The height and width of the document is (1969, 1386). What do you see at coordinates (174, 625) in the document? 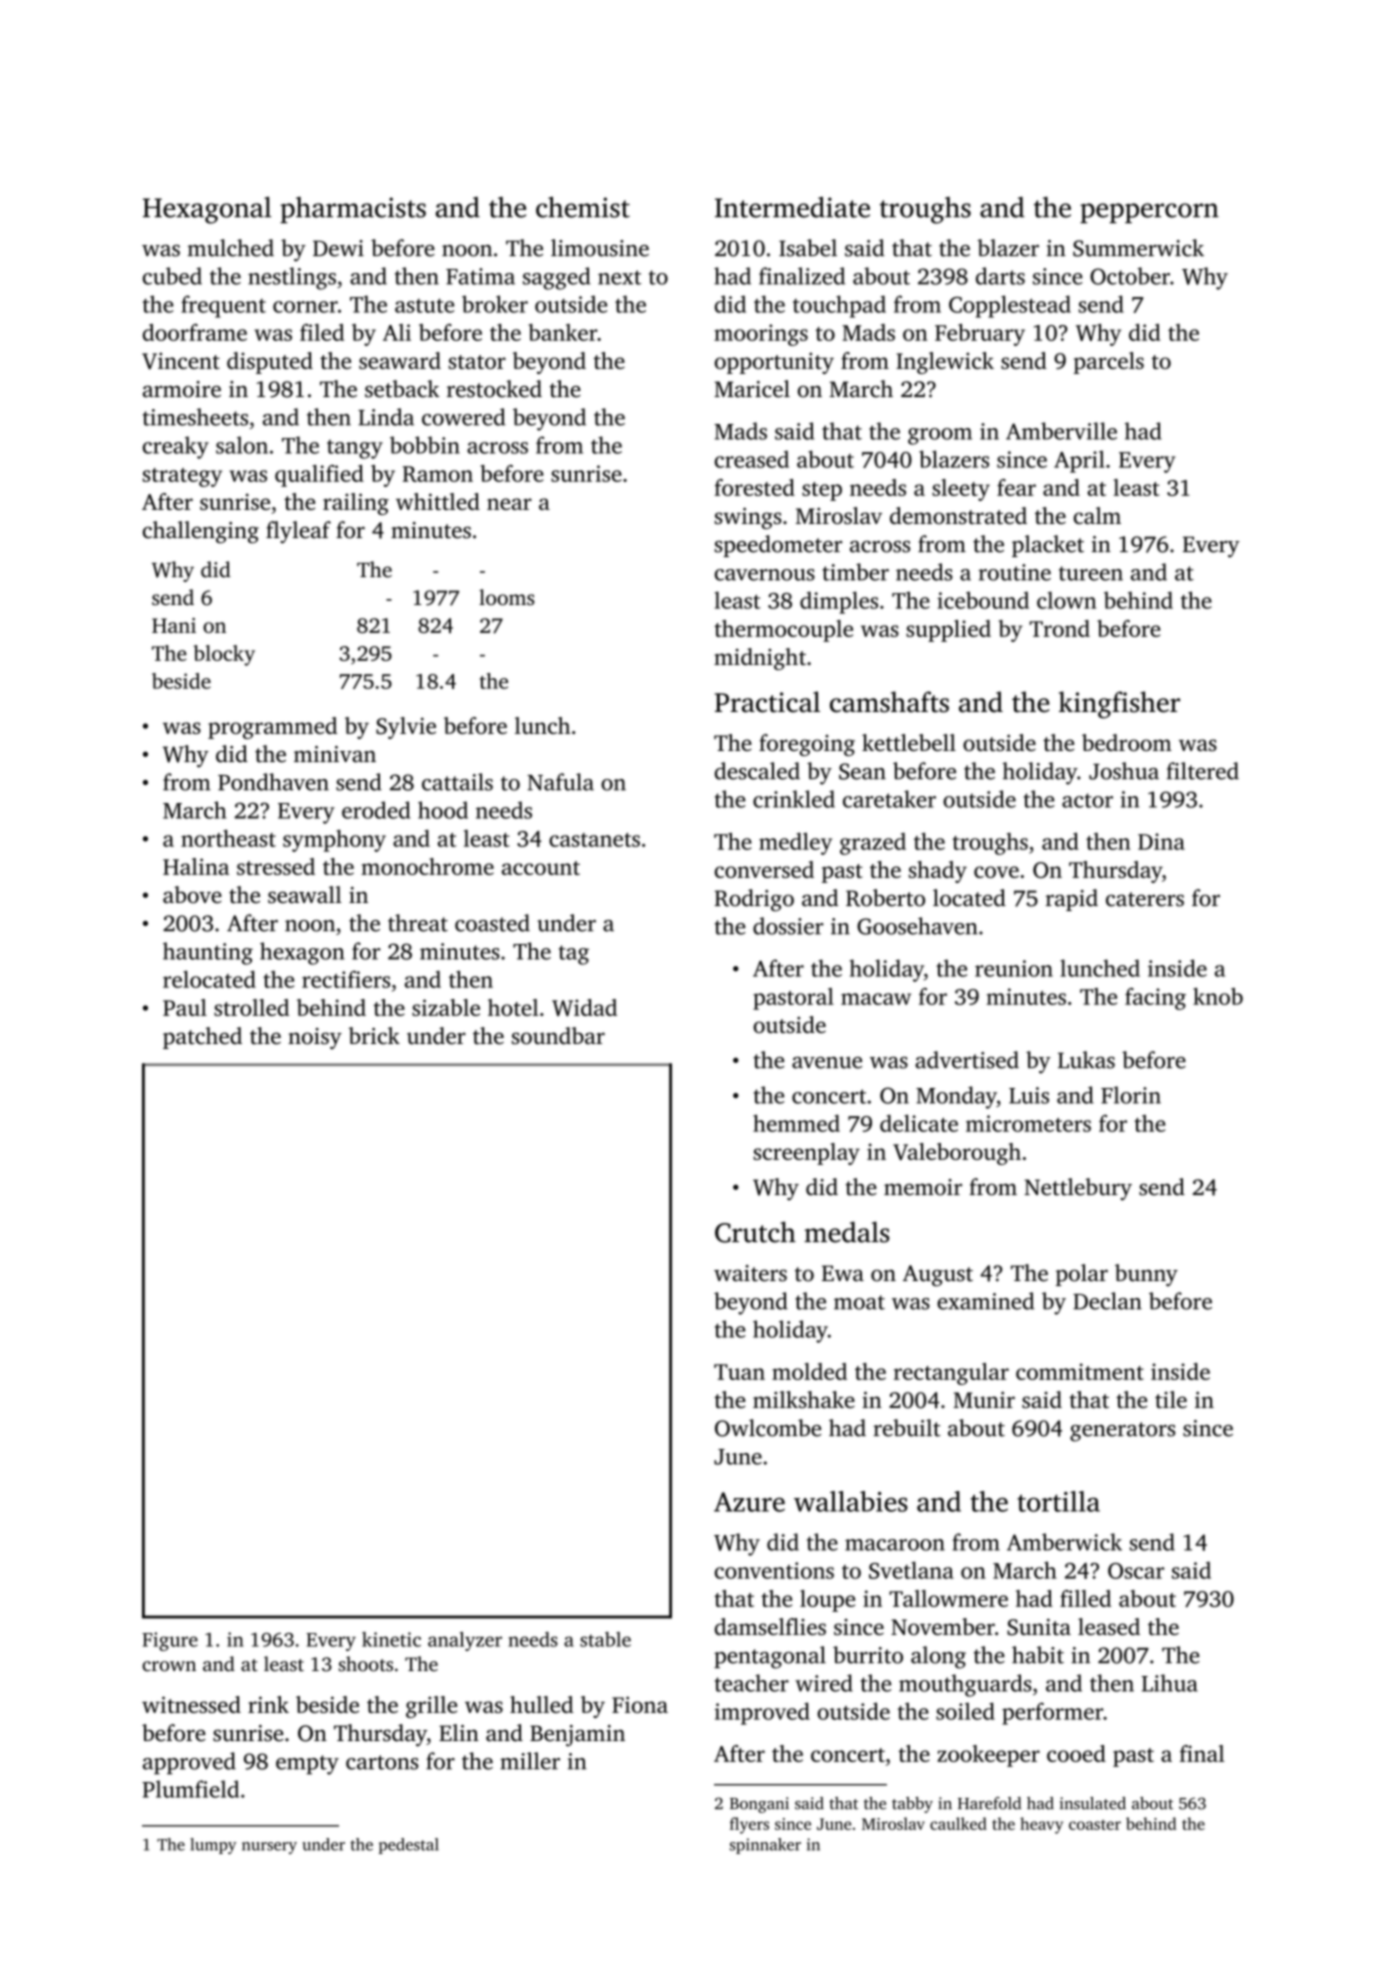
I see `Hani` at bounding box center [174, 625].
